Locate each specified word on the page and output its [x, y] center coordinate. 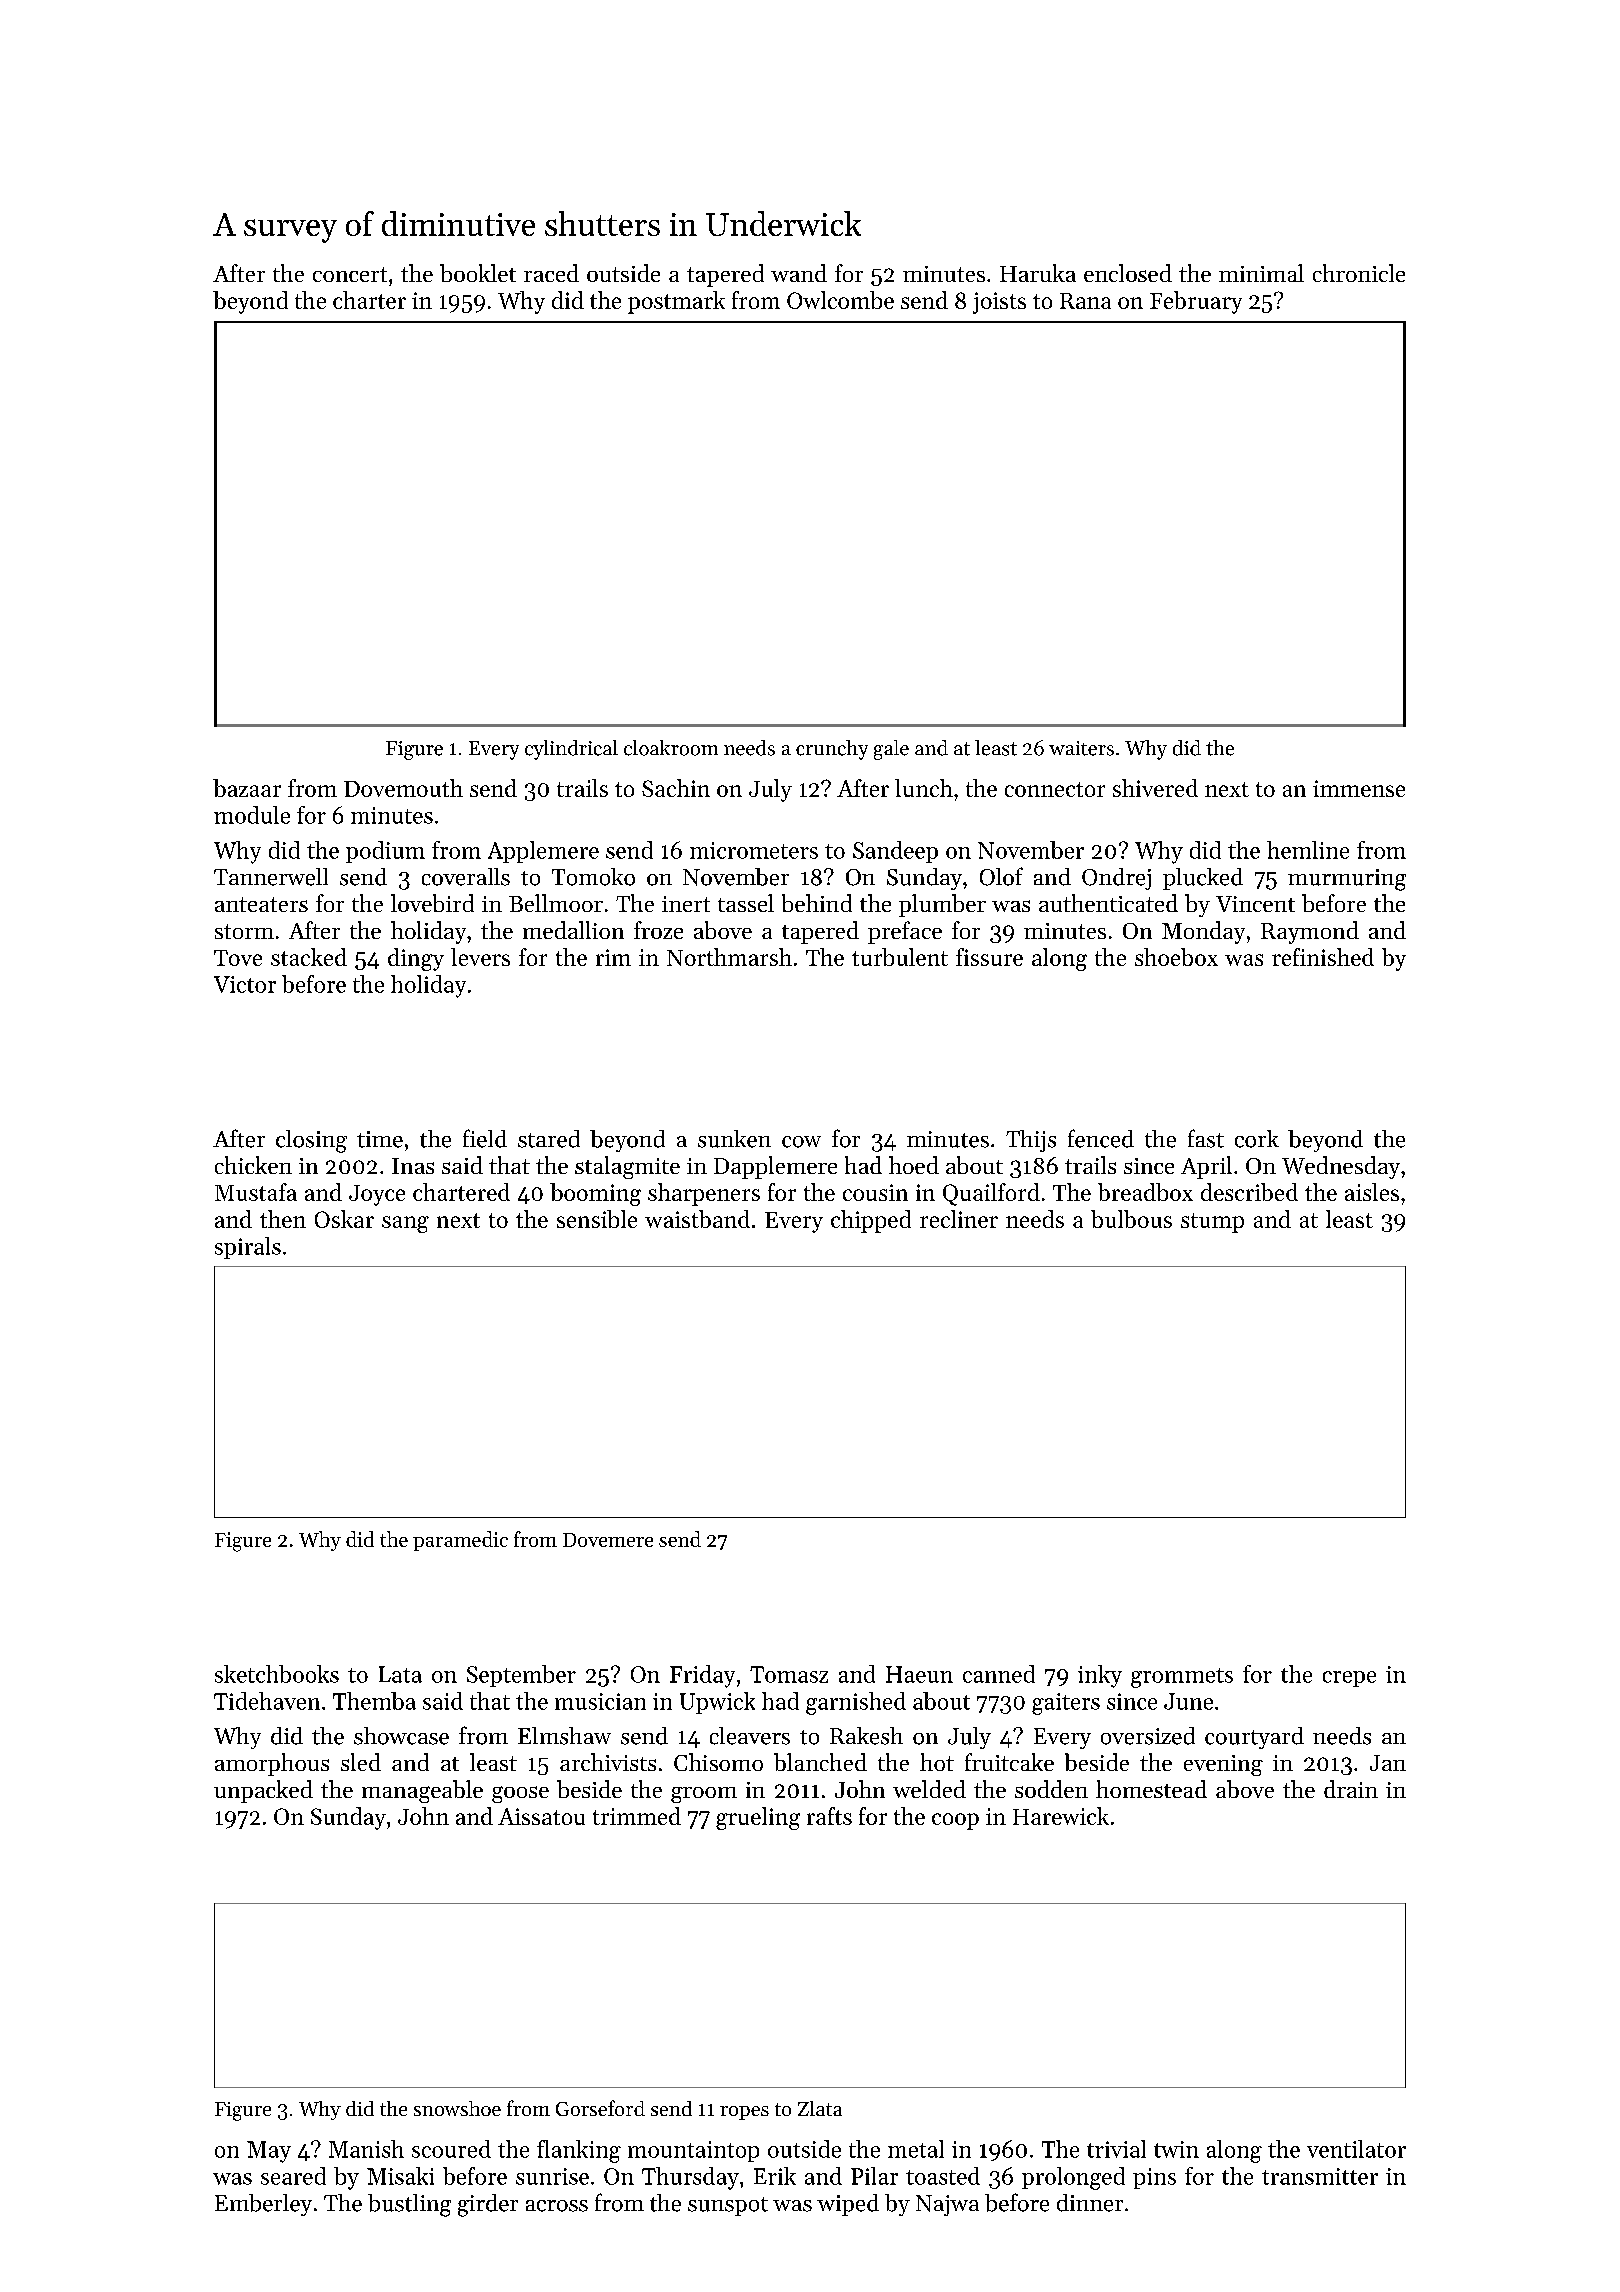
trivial [1116, 2149]
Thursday [690, 2178]
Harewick [1061, 1816]
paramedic [460, 1541]
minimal [1261, 273]
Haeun [919, 1674]
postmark [676, 302]
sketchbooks [277, 1674]
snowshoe [457, 2108]
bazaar [247, 788]
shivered [1155, 788]
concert [350, 274]
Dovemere [608, 1540]
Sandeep [895, 852]
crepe [1349, 1679]
